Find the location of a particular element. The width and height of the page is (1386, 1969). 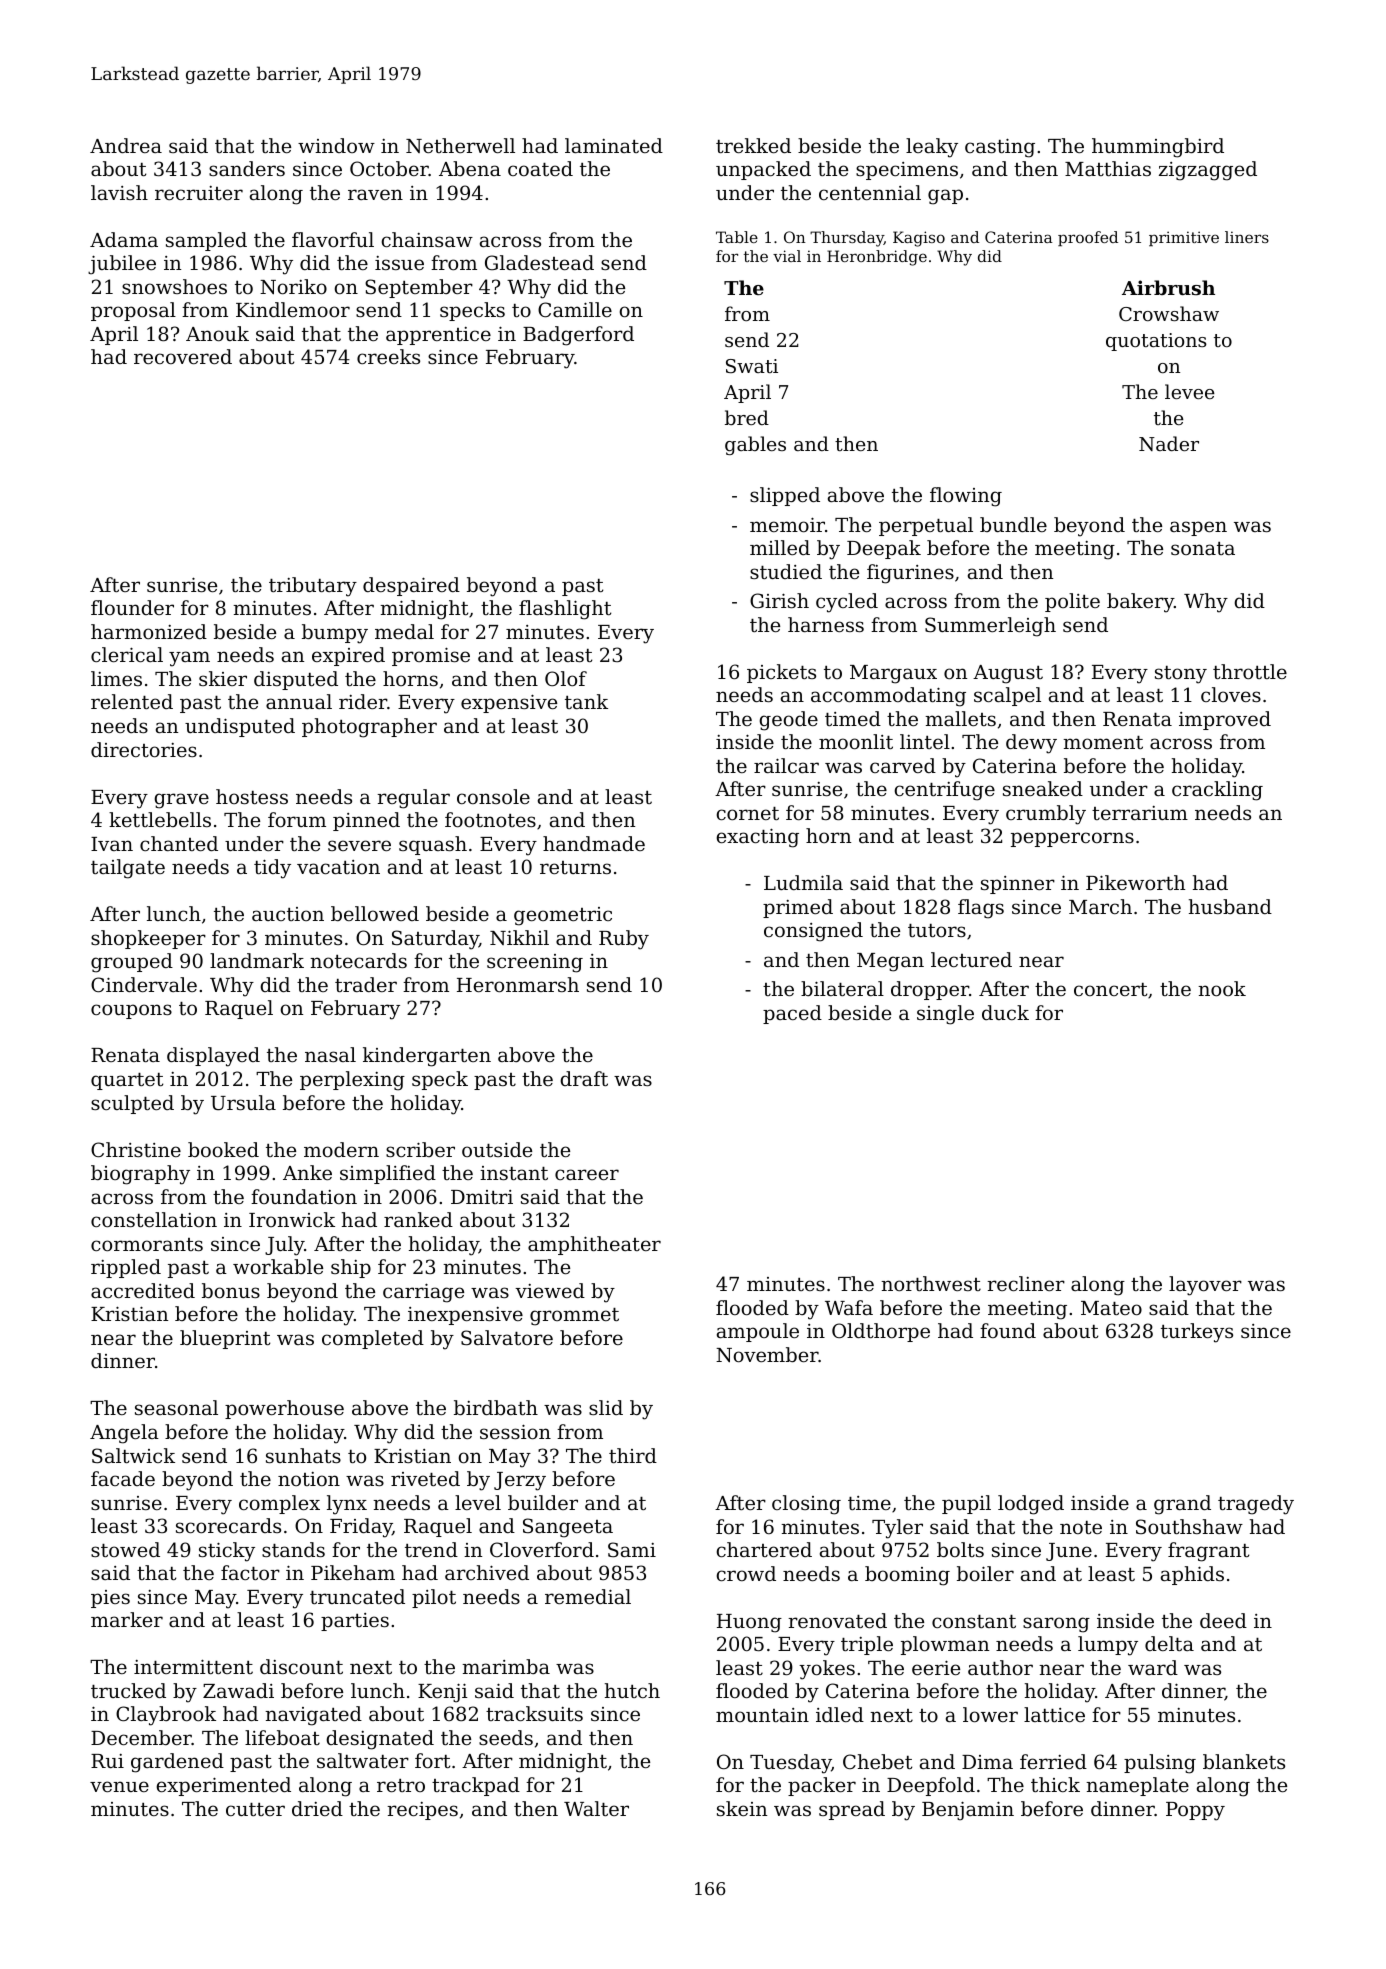

Andrea is located at coordinates (126, 145).
